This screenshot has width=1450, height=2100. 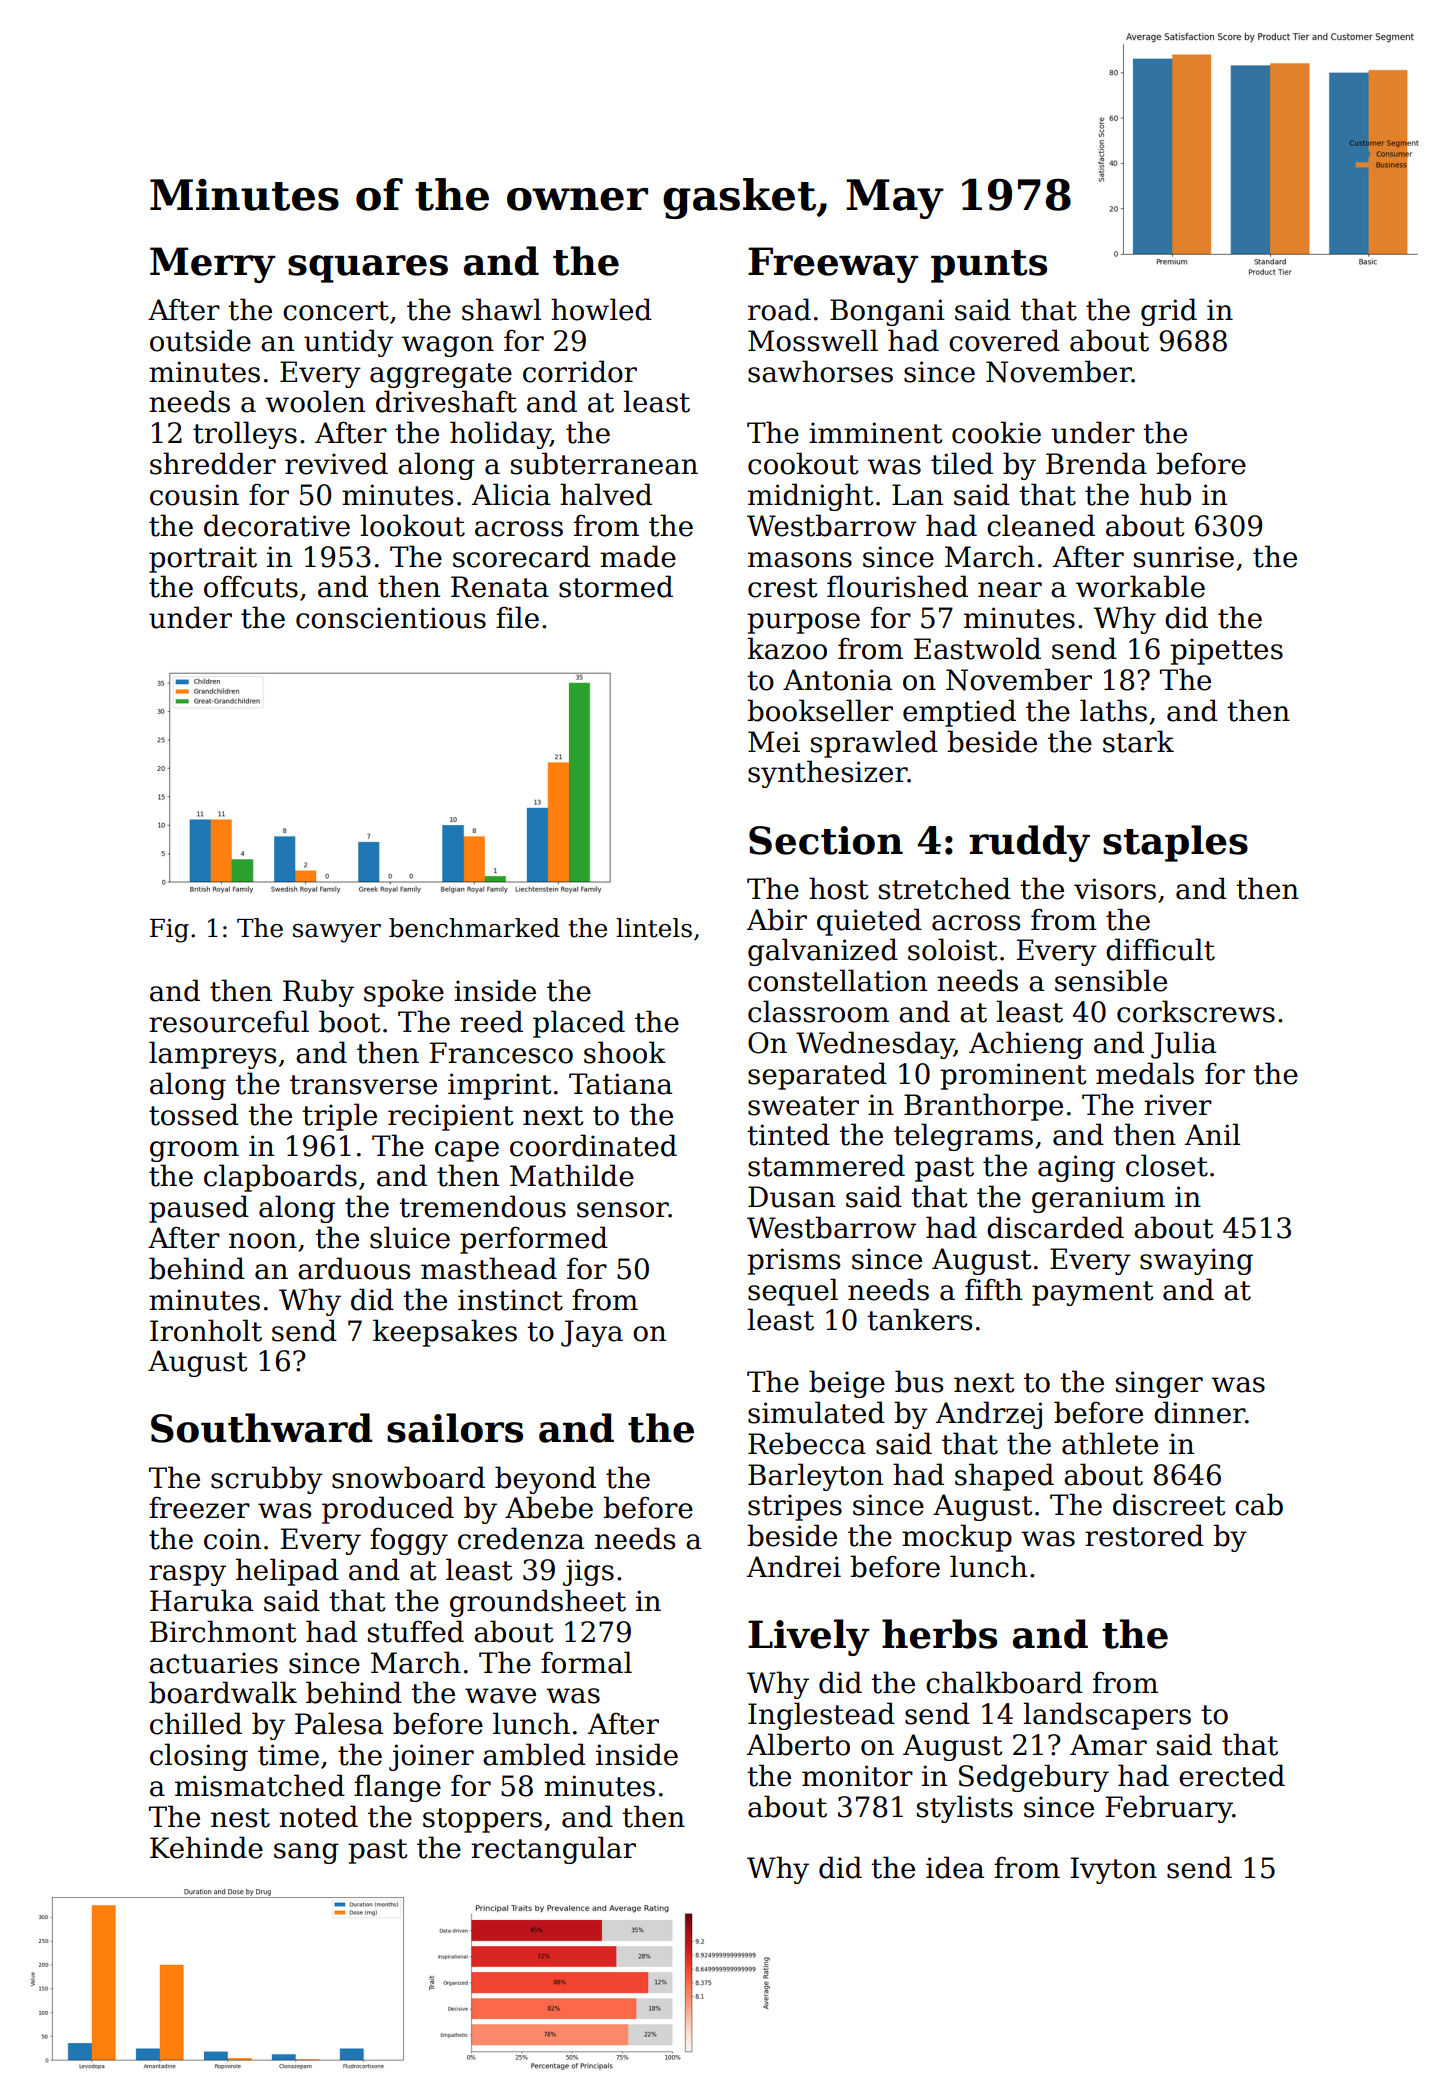 I want to click on sensible, so click(x=1111, y=980).
